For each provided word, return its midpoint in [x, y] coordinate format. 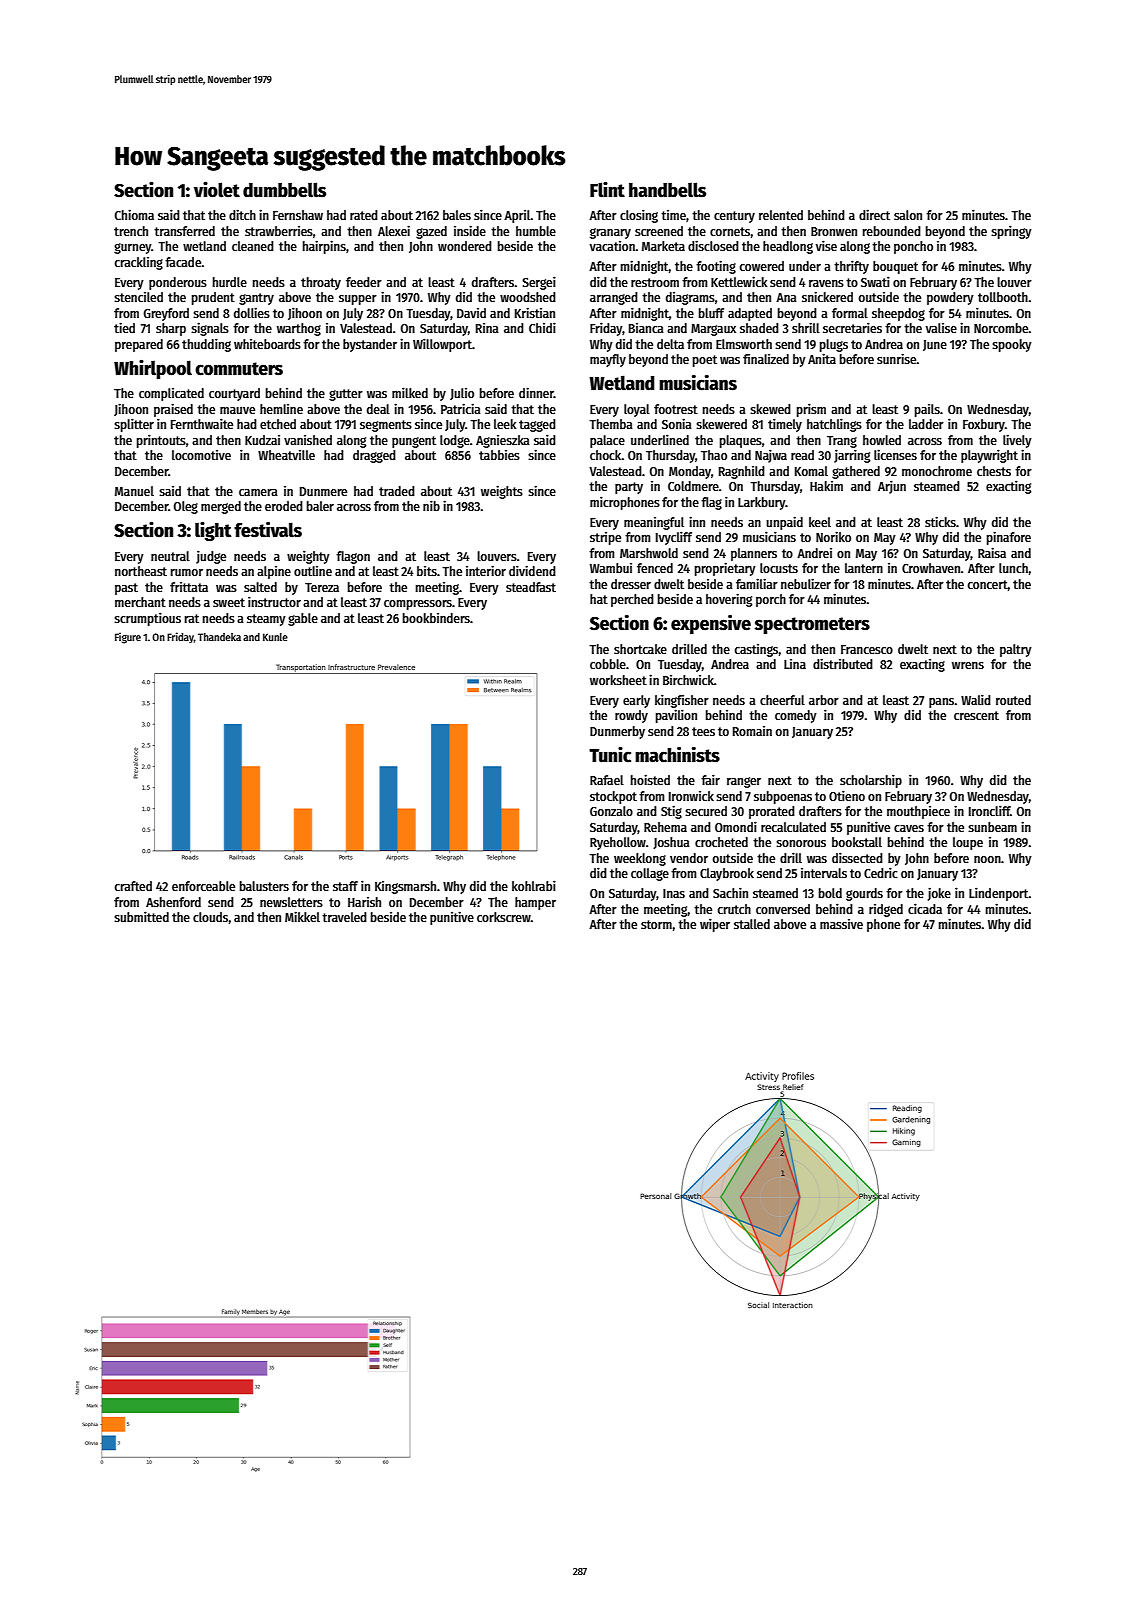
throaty [321, 283]
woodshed [528, 297]
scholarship [871, 781]
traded [397, 491]
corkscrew [504, 917]
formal [850, 313]
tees [703, 731]
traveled [344, 917]
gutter [346, 395]
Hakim [826, 486]
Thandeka [219, 637]
